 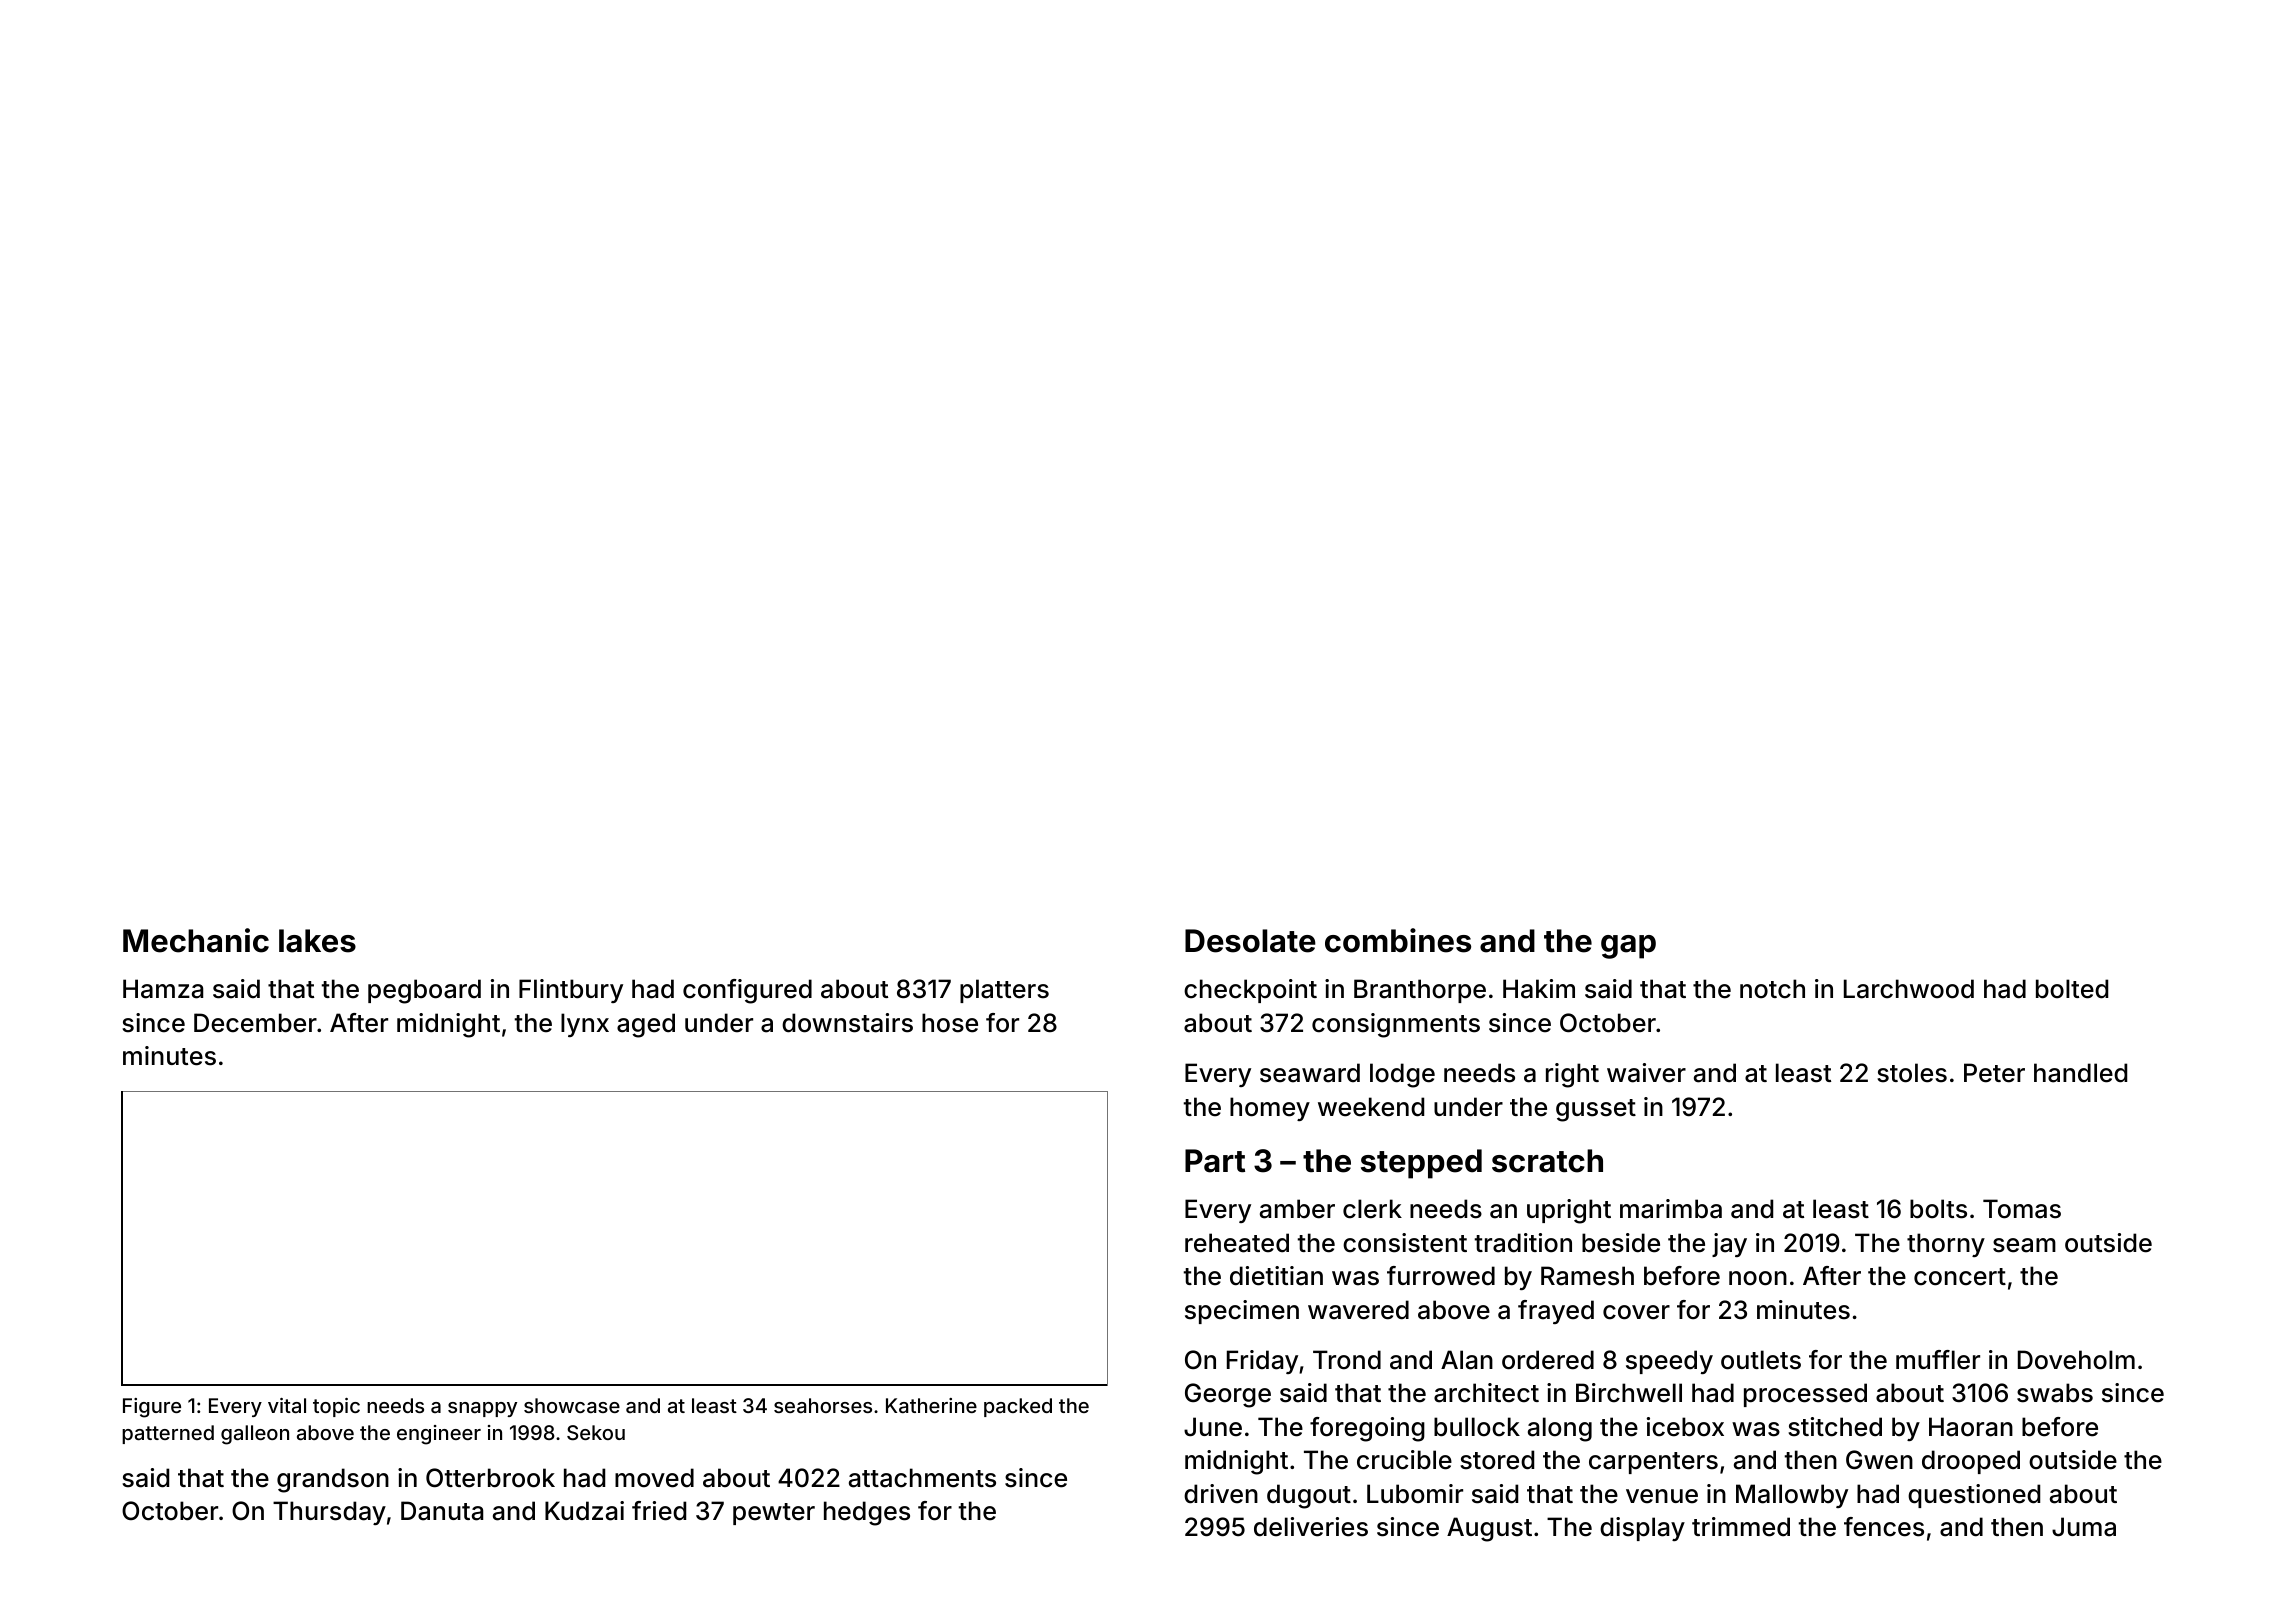 I want to click on venue, so click(x=1662, y=1496).
